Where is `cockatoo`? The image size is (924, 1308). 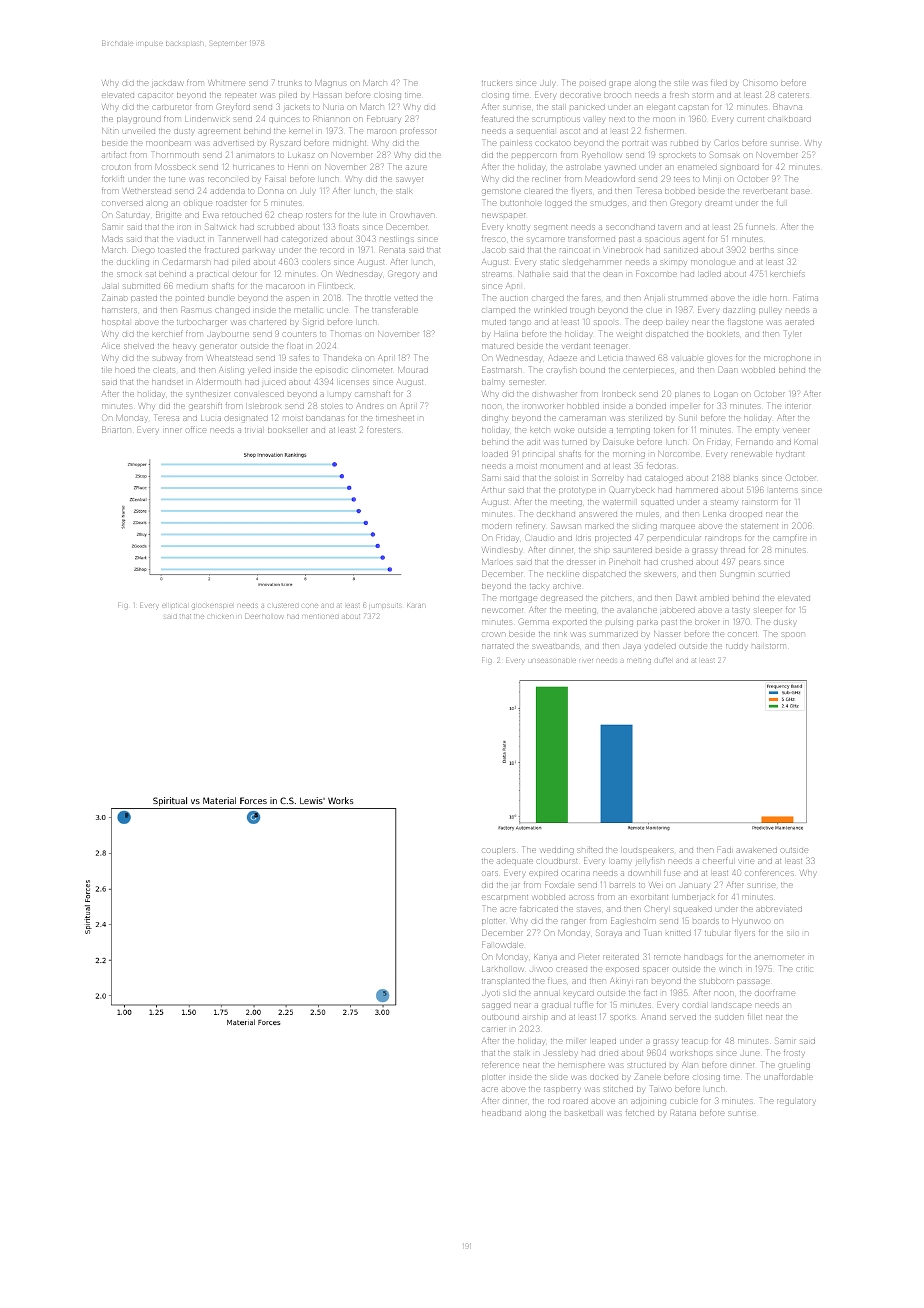 cockatoo is located at coordinates (553, 143).
